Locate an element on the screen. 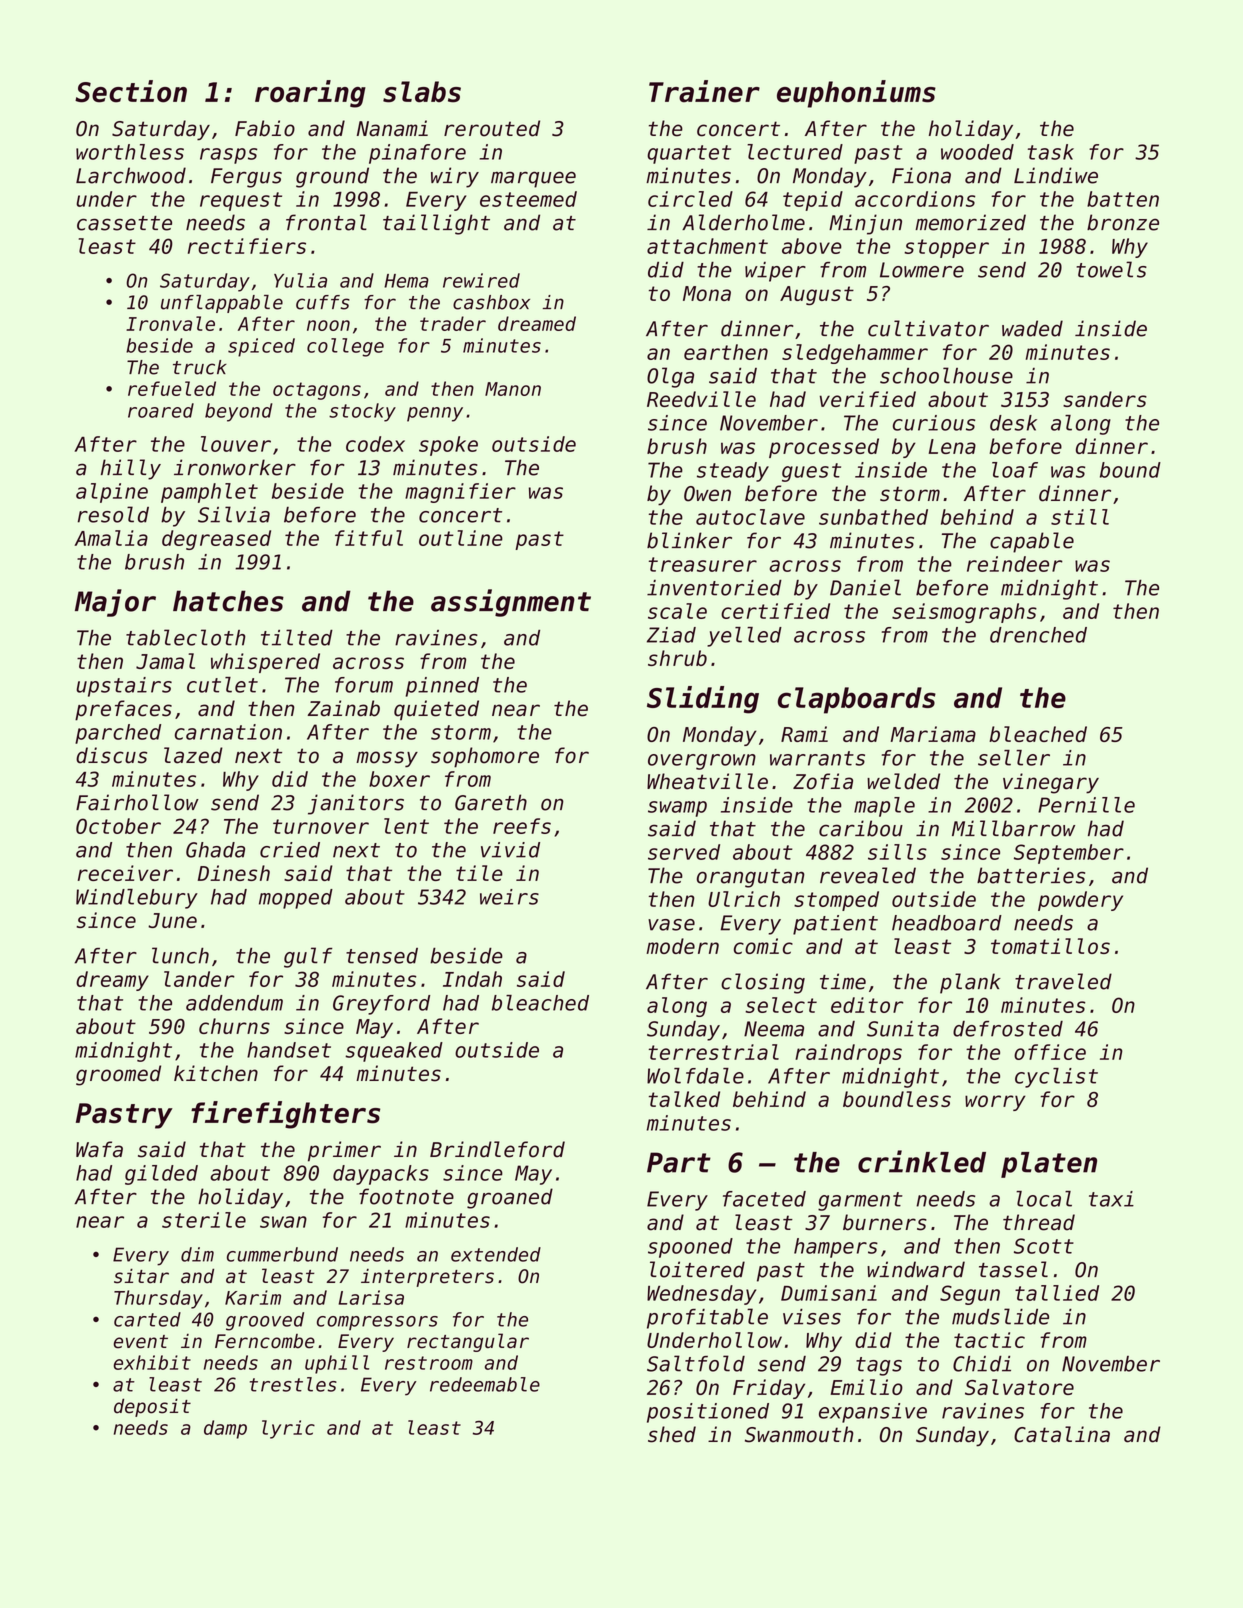 This screenshot has height=1608, width=1243. roared is located at coordinates (161, 410).
